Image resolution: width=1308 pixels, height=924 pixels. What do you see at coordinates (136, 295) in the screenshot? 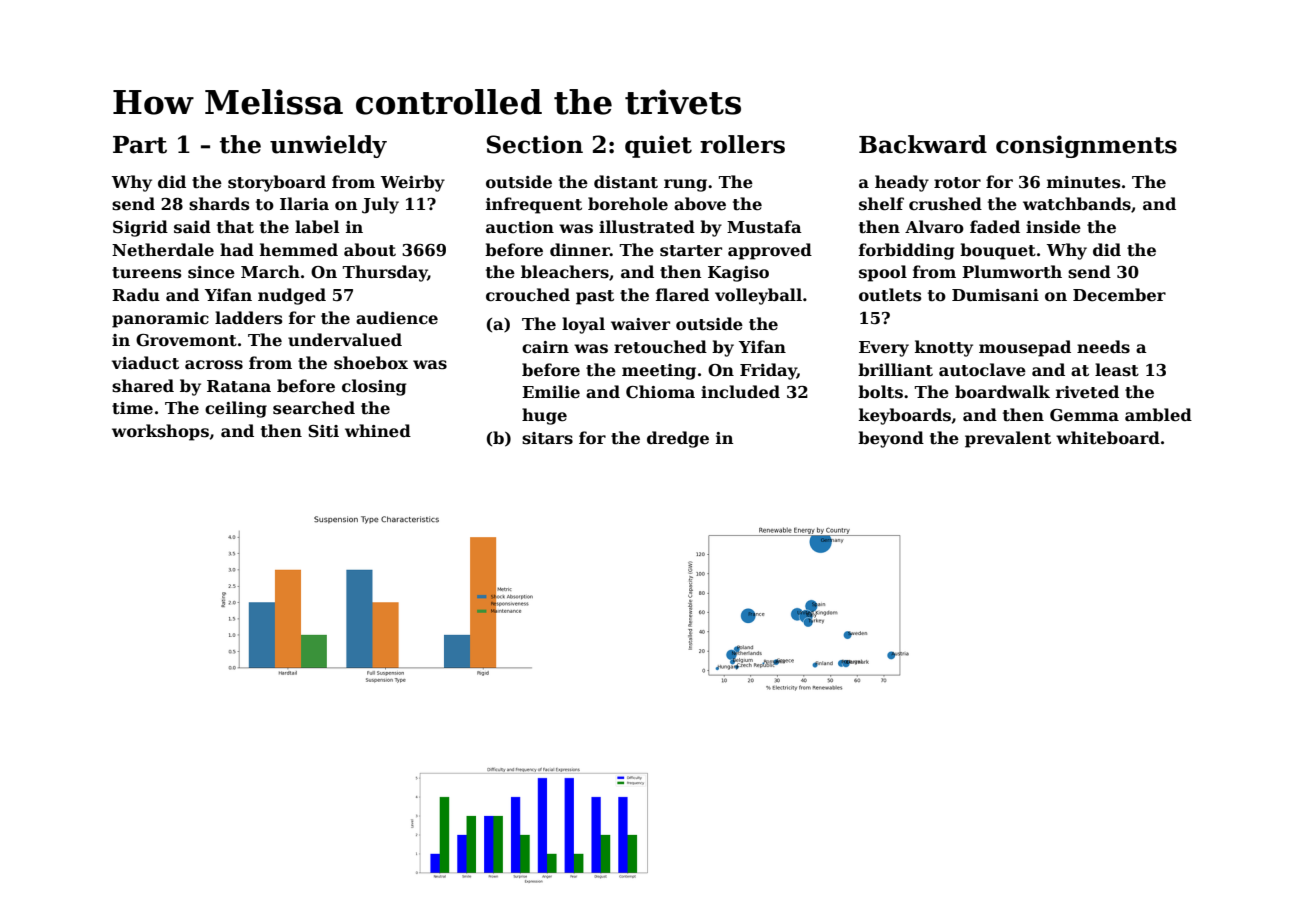
I see `Radu` at bounding box center [136, 295].
